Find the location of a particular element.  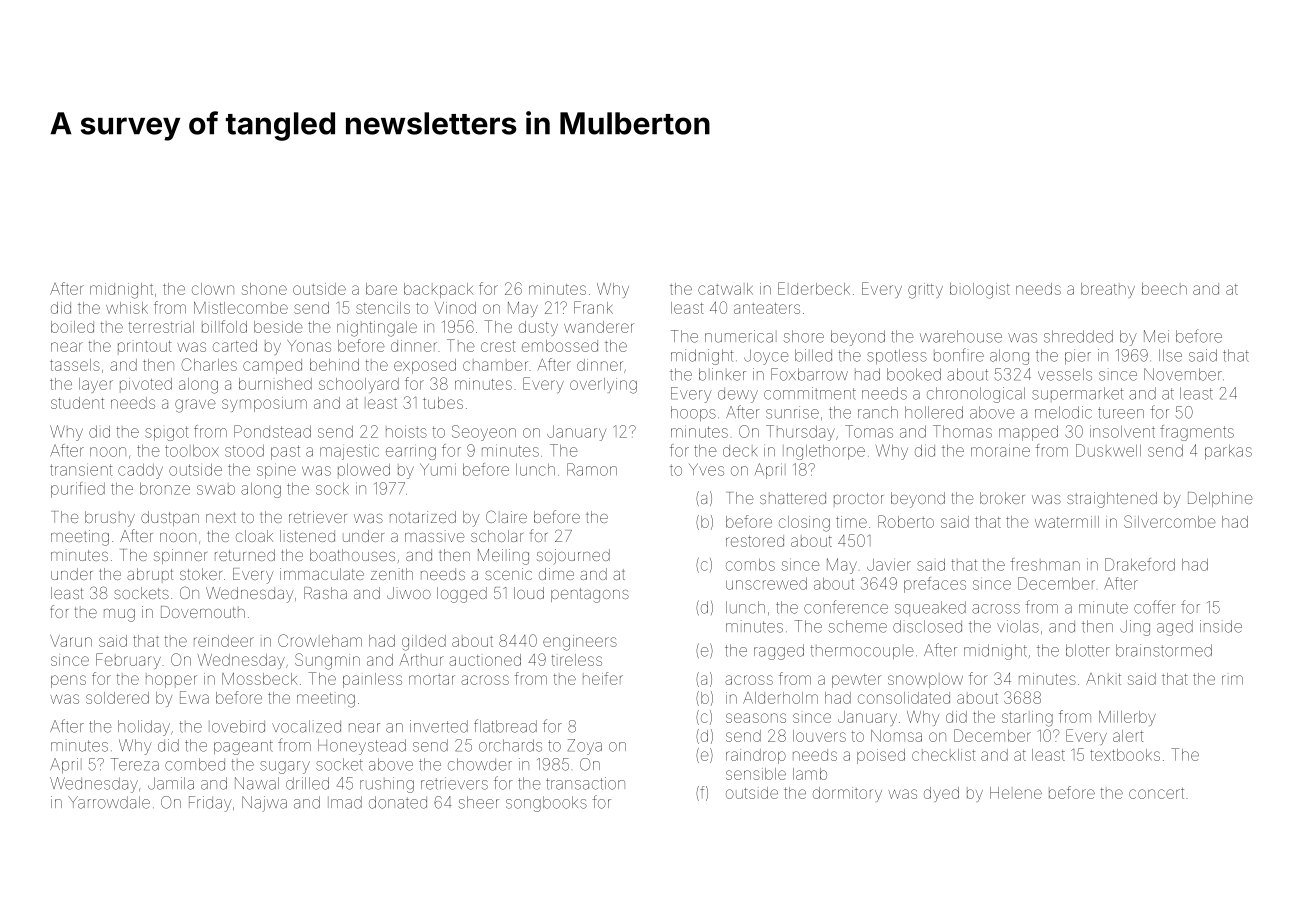

backpack is located at coordinates (438, 290).
